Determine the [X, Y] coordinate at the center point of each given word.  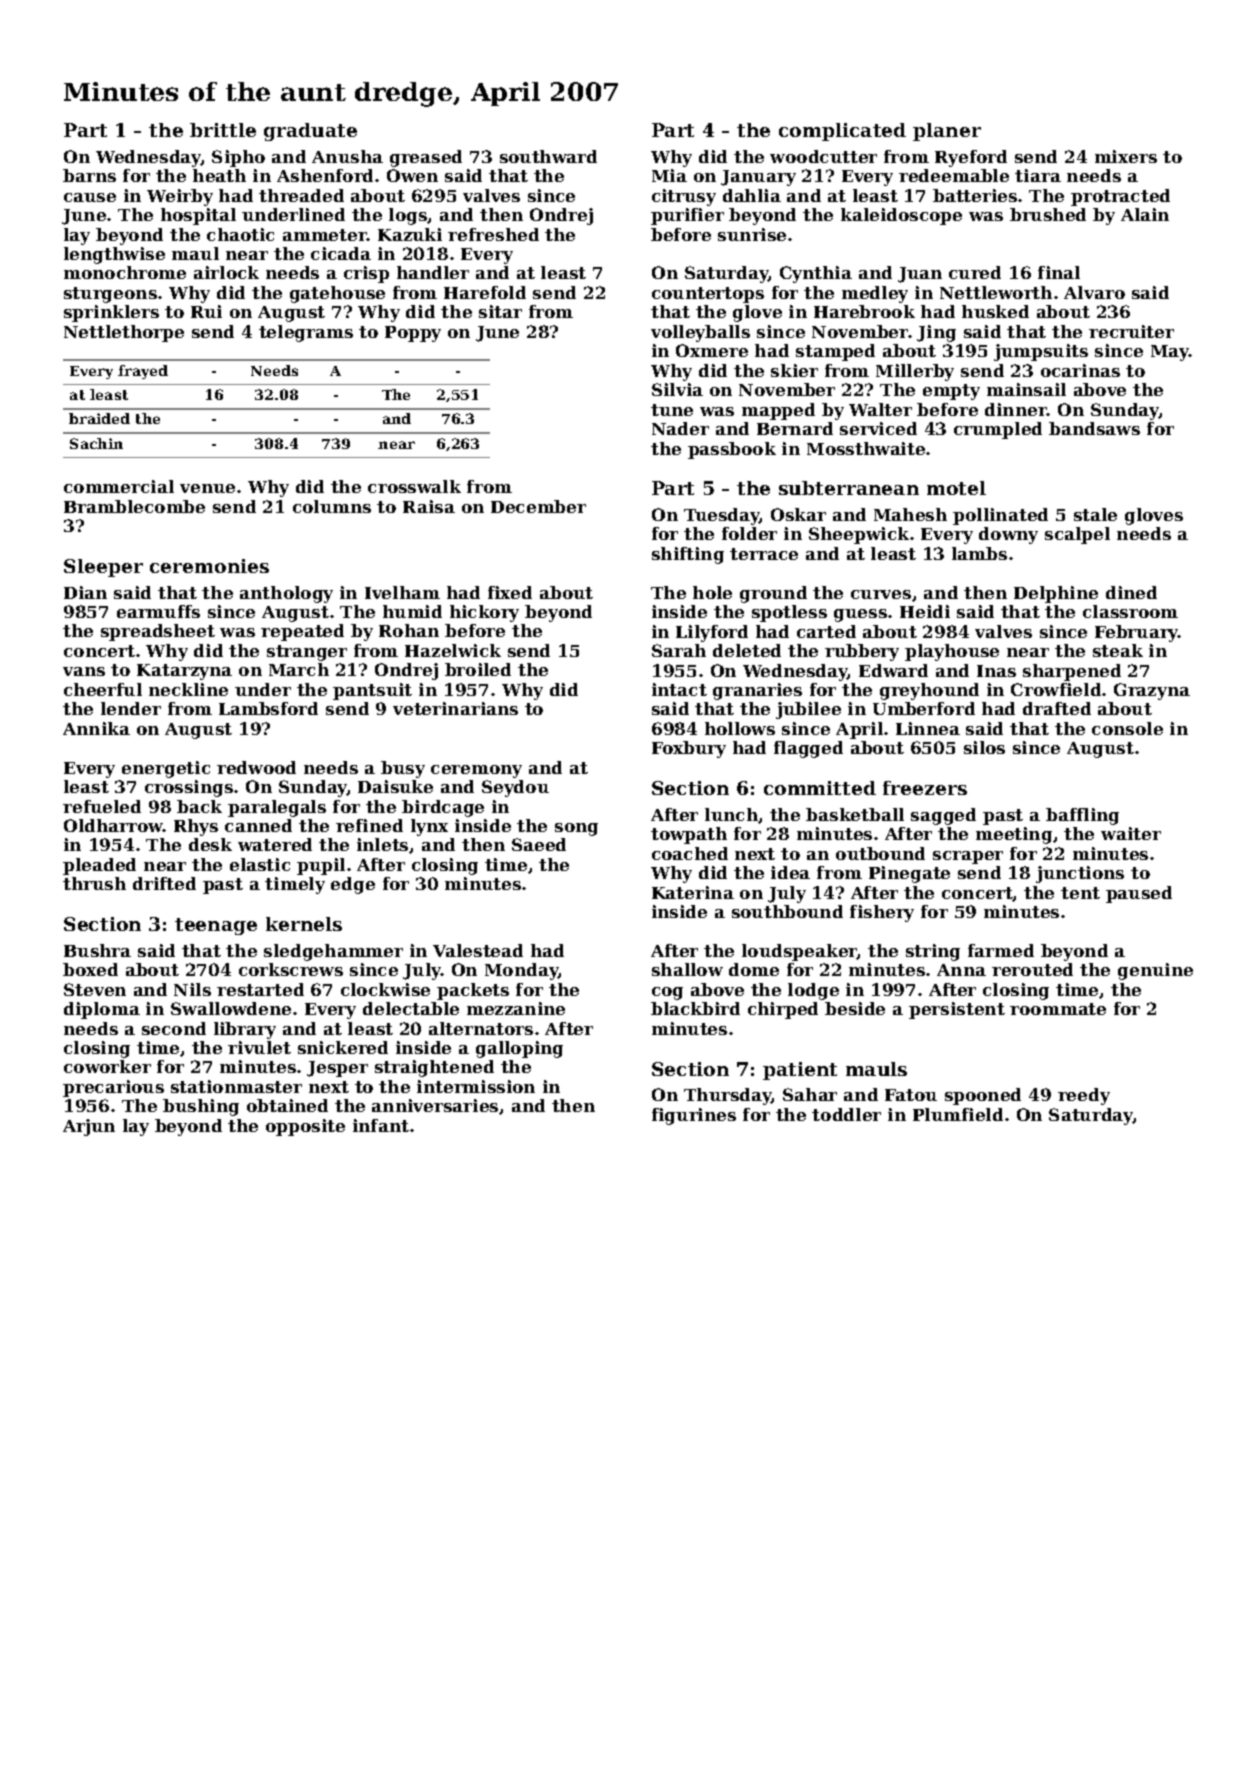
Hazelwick [453, 650]
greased [426, 158]
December [538, 506]
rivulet [259, 1047]
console [1127, 728]
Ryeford [971, 158]
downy [1008, 535]
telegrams [306, 333]
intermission [476, 1086]
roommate [1058, 1009]
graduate [310, 132]
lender [131, 708]
